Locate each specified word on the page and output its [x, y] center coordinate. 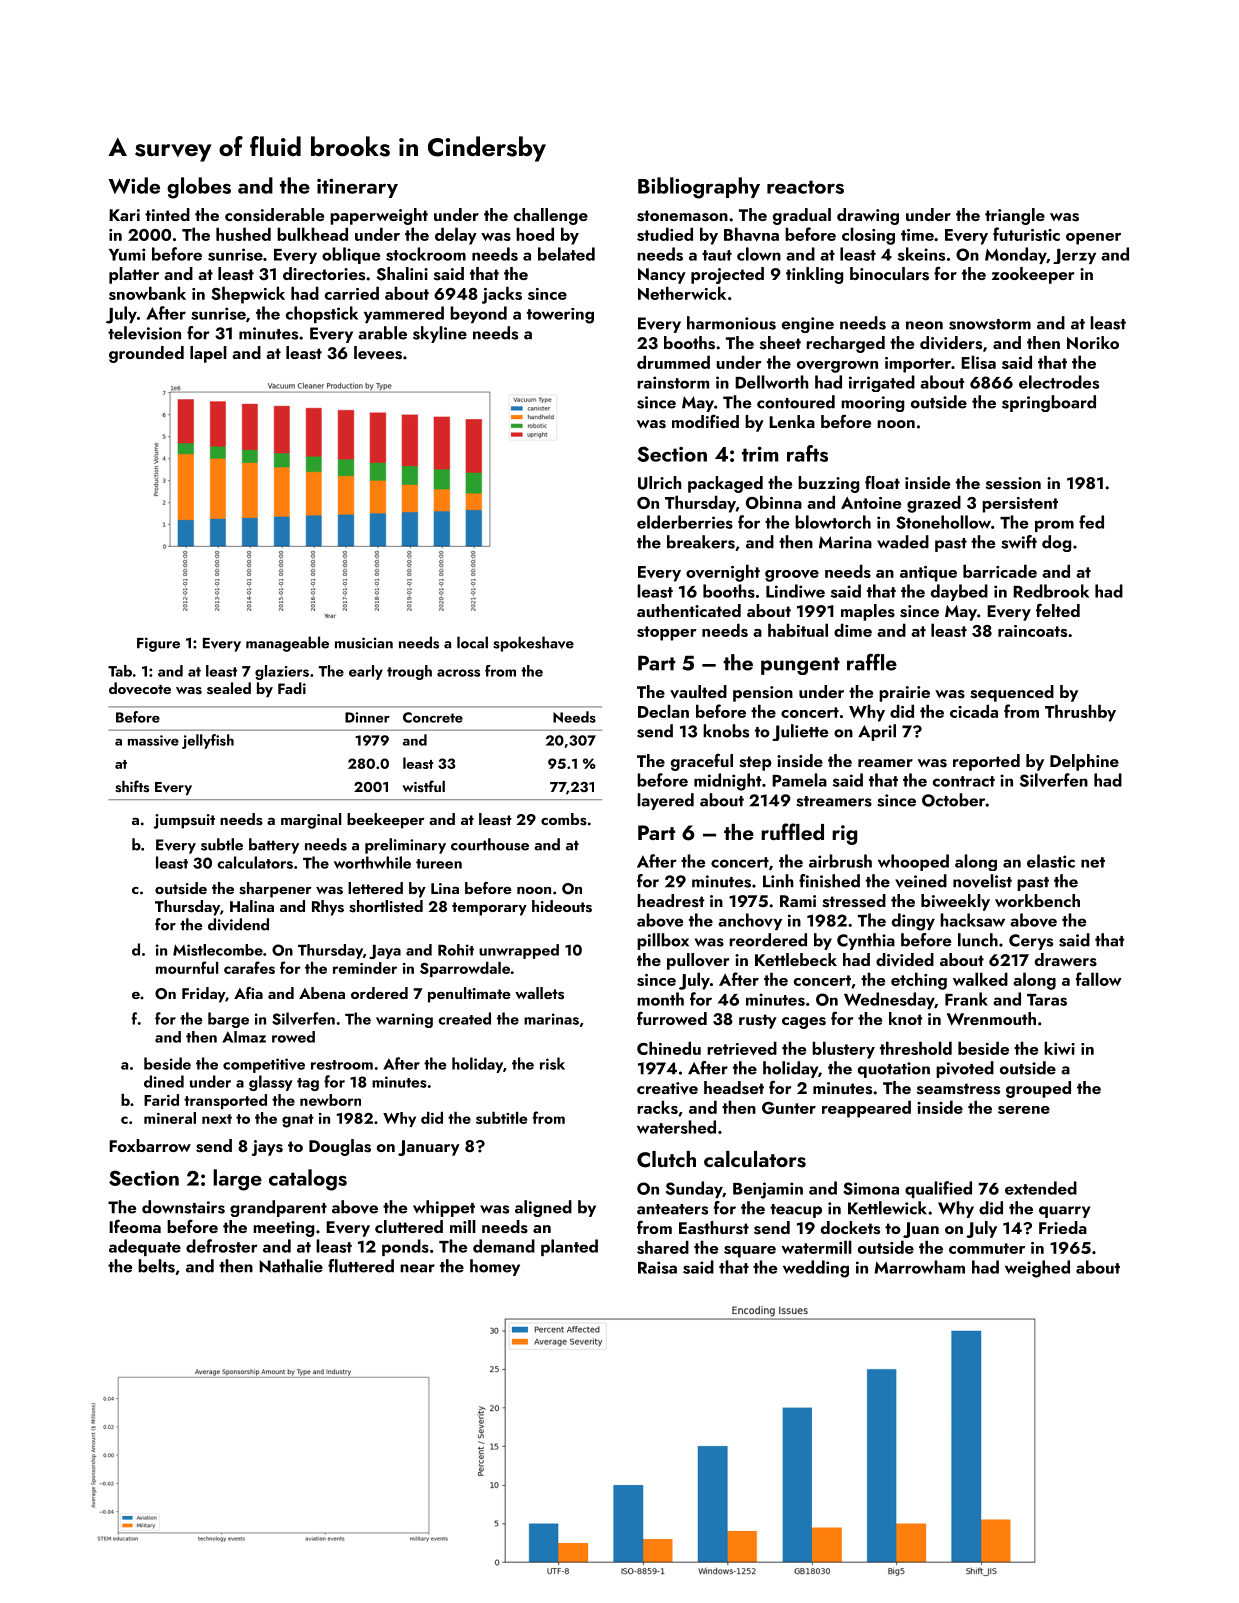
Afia [248, 993]
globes [199, 188]
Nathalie [291, 1266]
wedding [816, 1269]
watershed [676, 1127]
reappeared [866, 1109]
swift [1019, 542]
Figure [158, 644]
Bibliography [699, 188]
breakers [701, 542]
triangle [1015, 216]
